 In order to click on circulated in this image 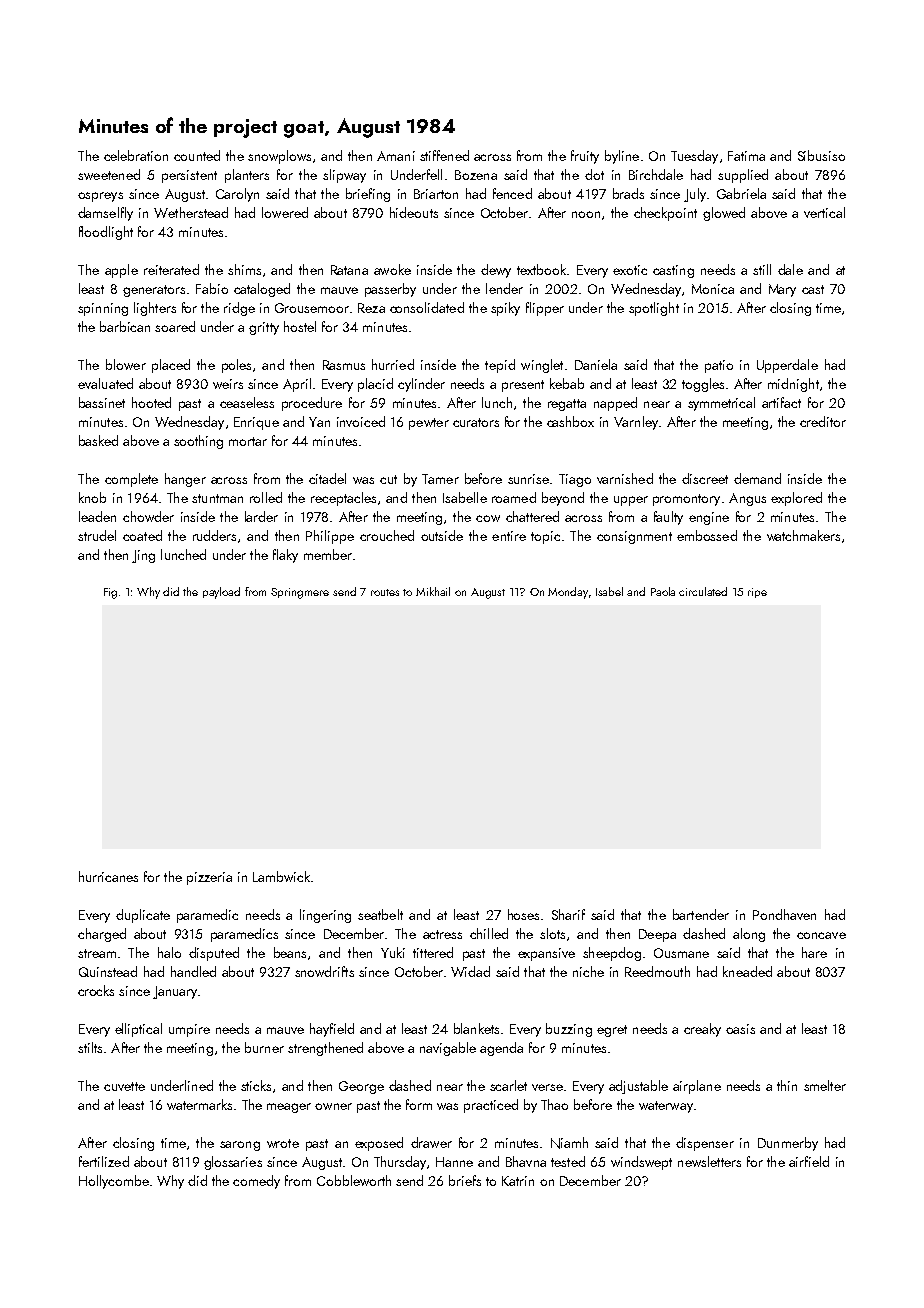, I will do `click(703, 591)`.
